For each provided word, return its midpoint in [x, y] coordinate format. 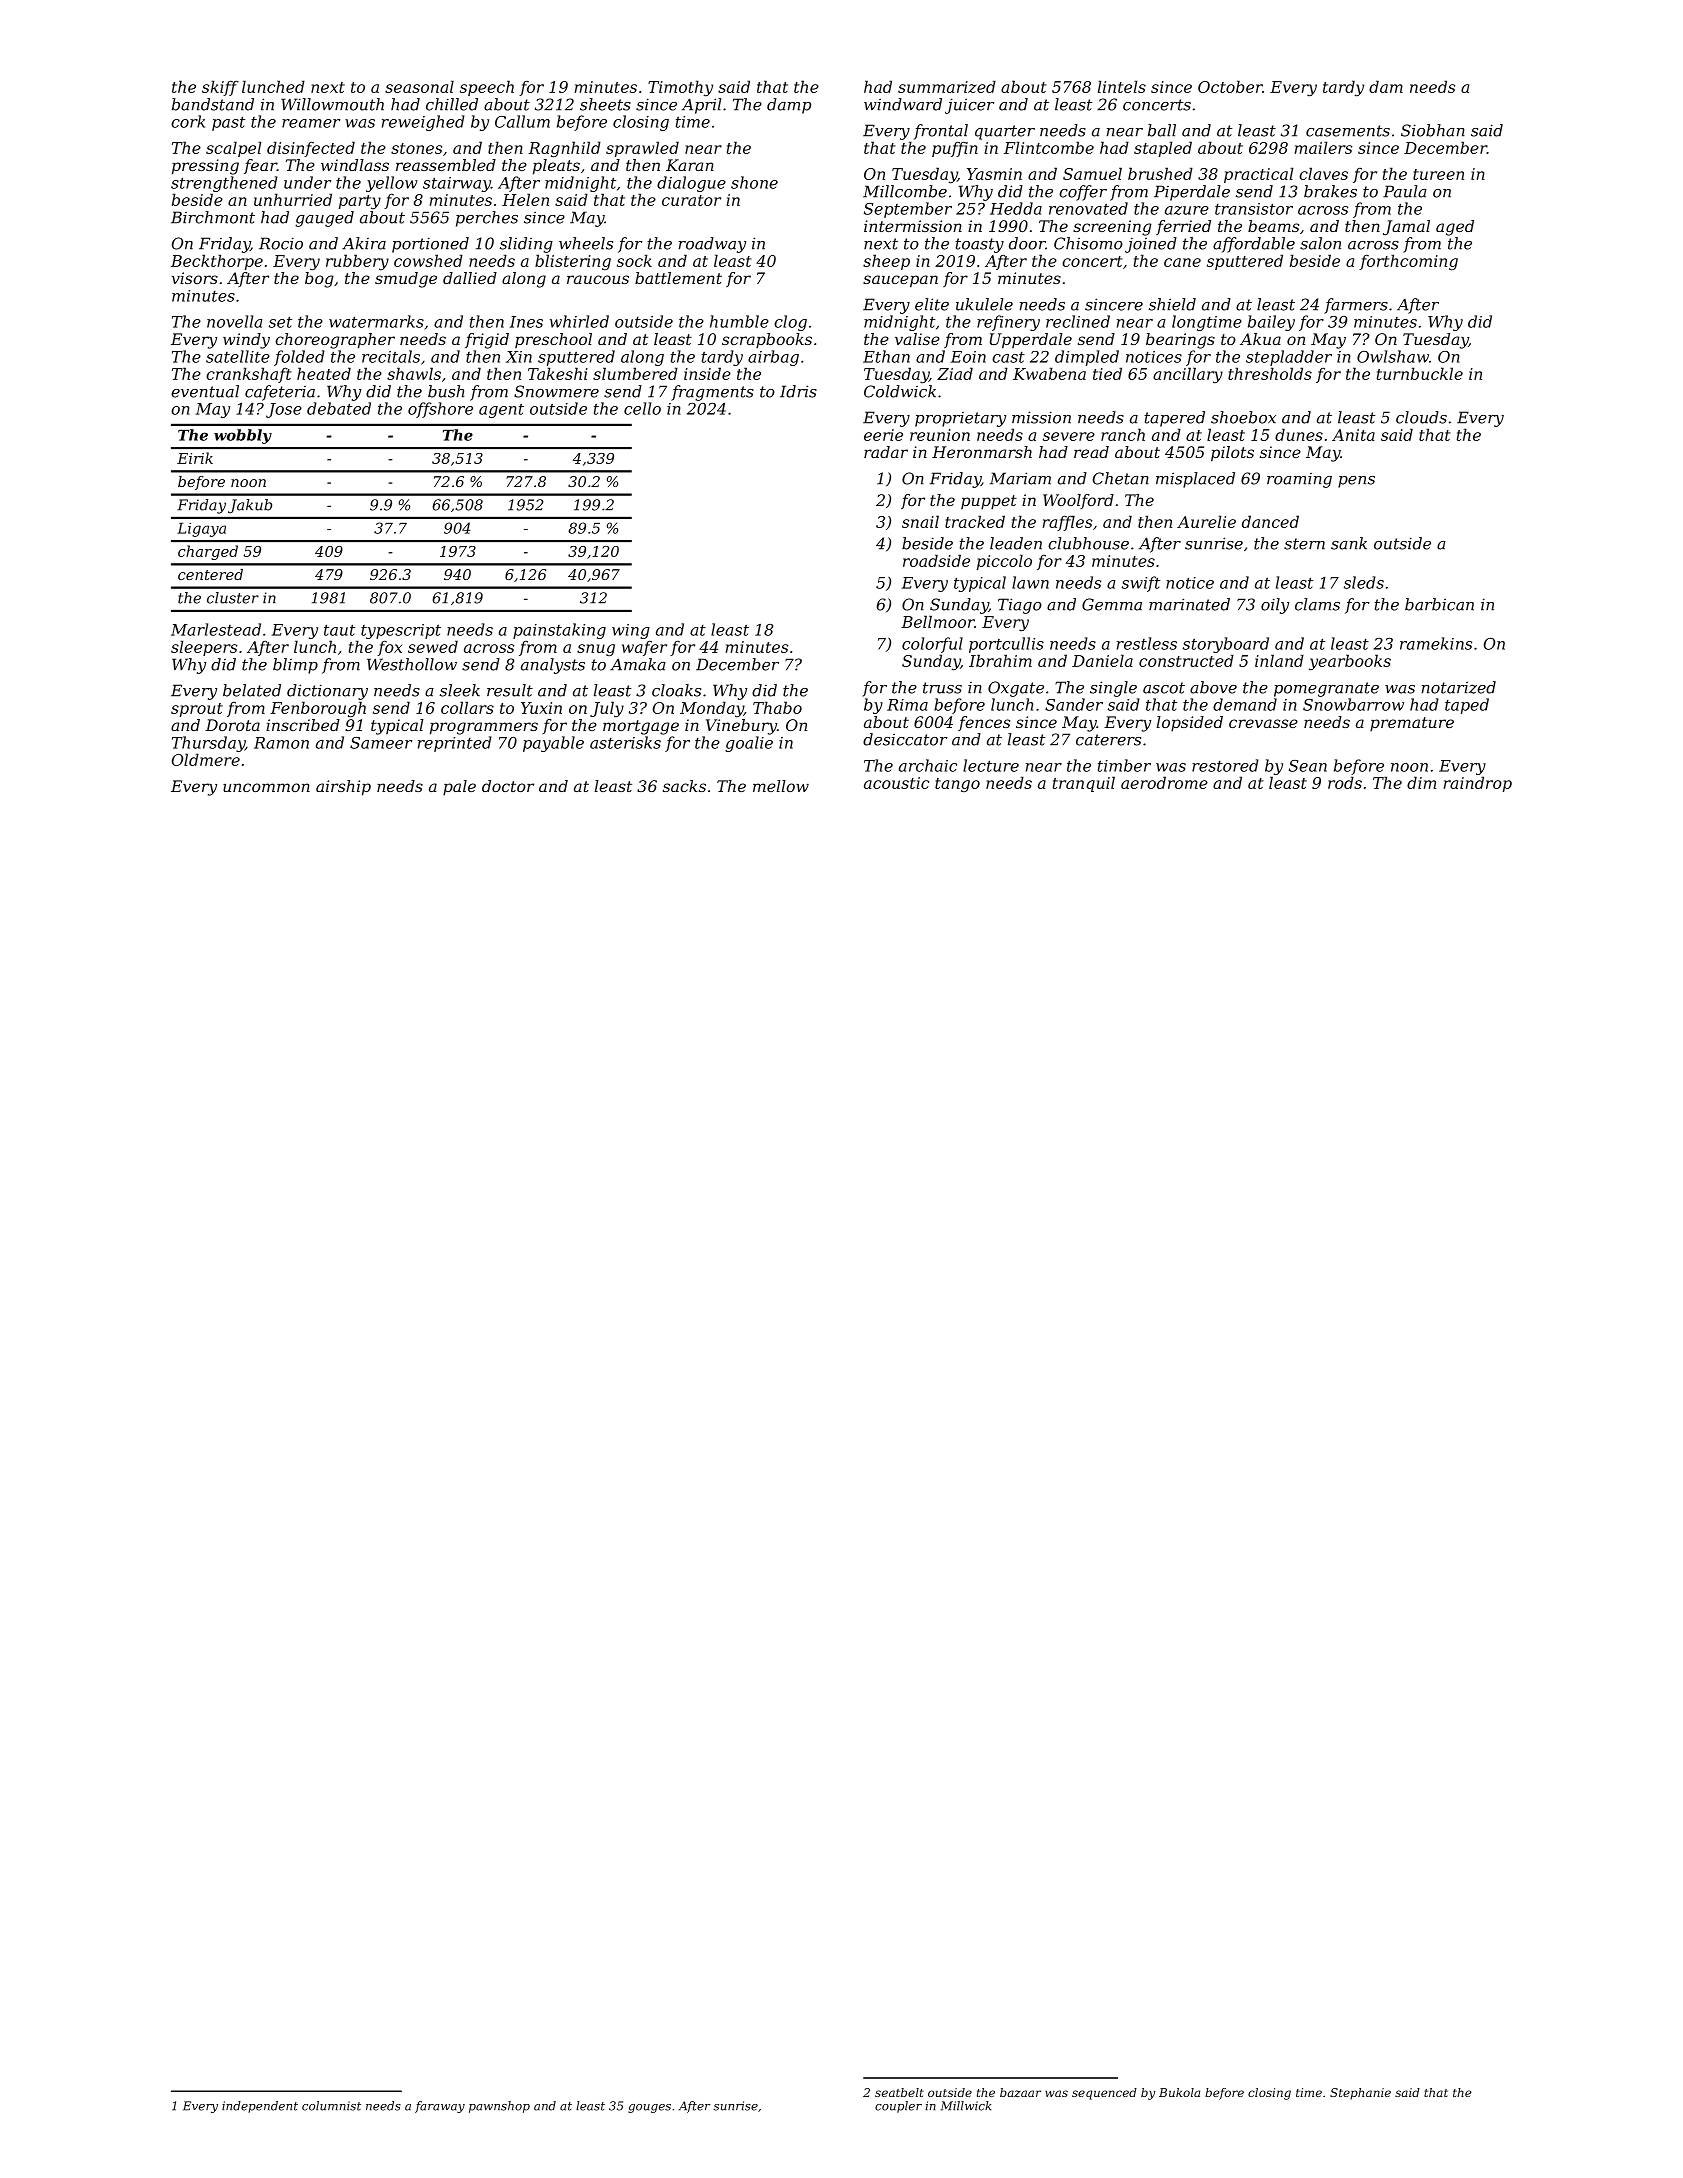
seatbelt [899, 2092]
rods [1345, 782]
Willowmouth [332, 104]
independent [260, 2107]
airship [343, 788]
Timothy [680, 88]
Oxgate [1016, 689]
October [1230, 86]
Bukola [1179, 2092]
